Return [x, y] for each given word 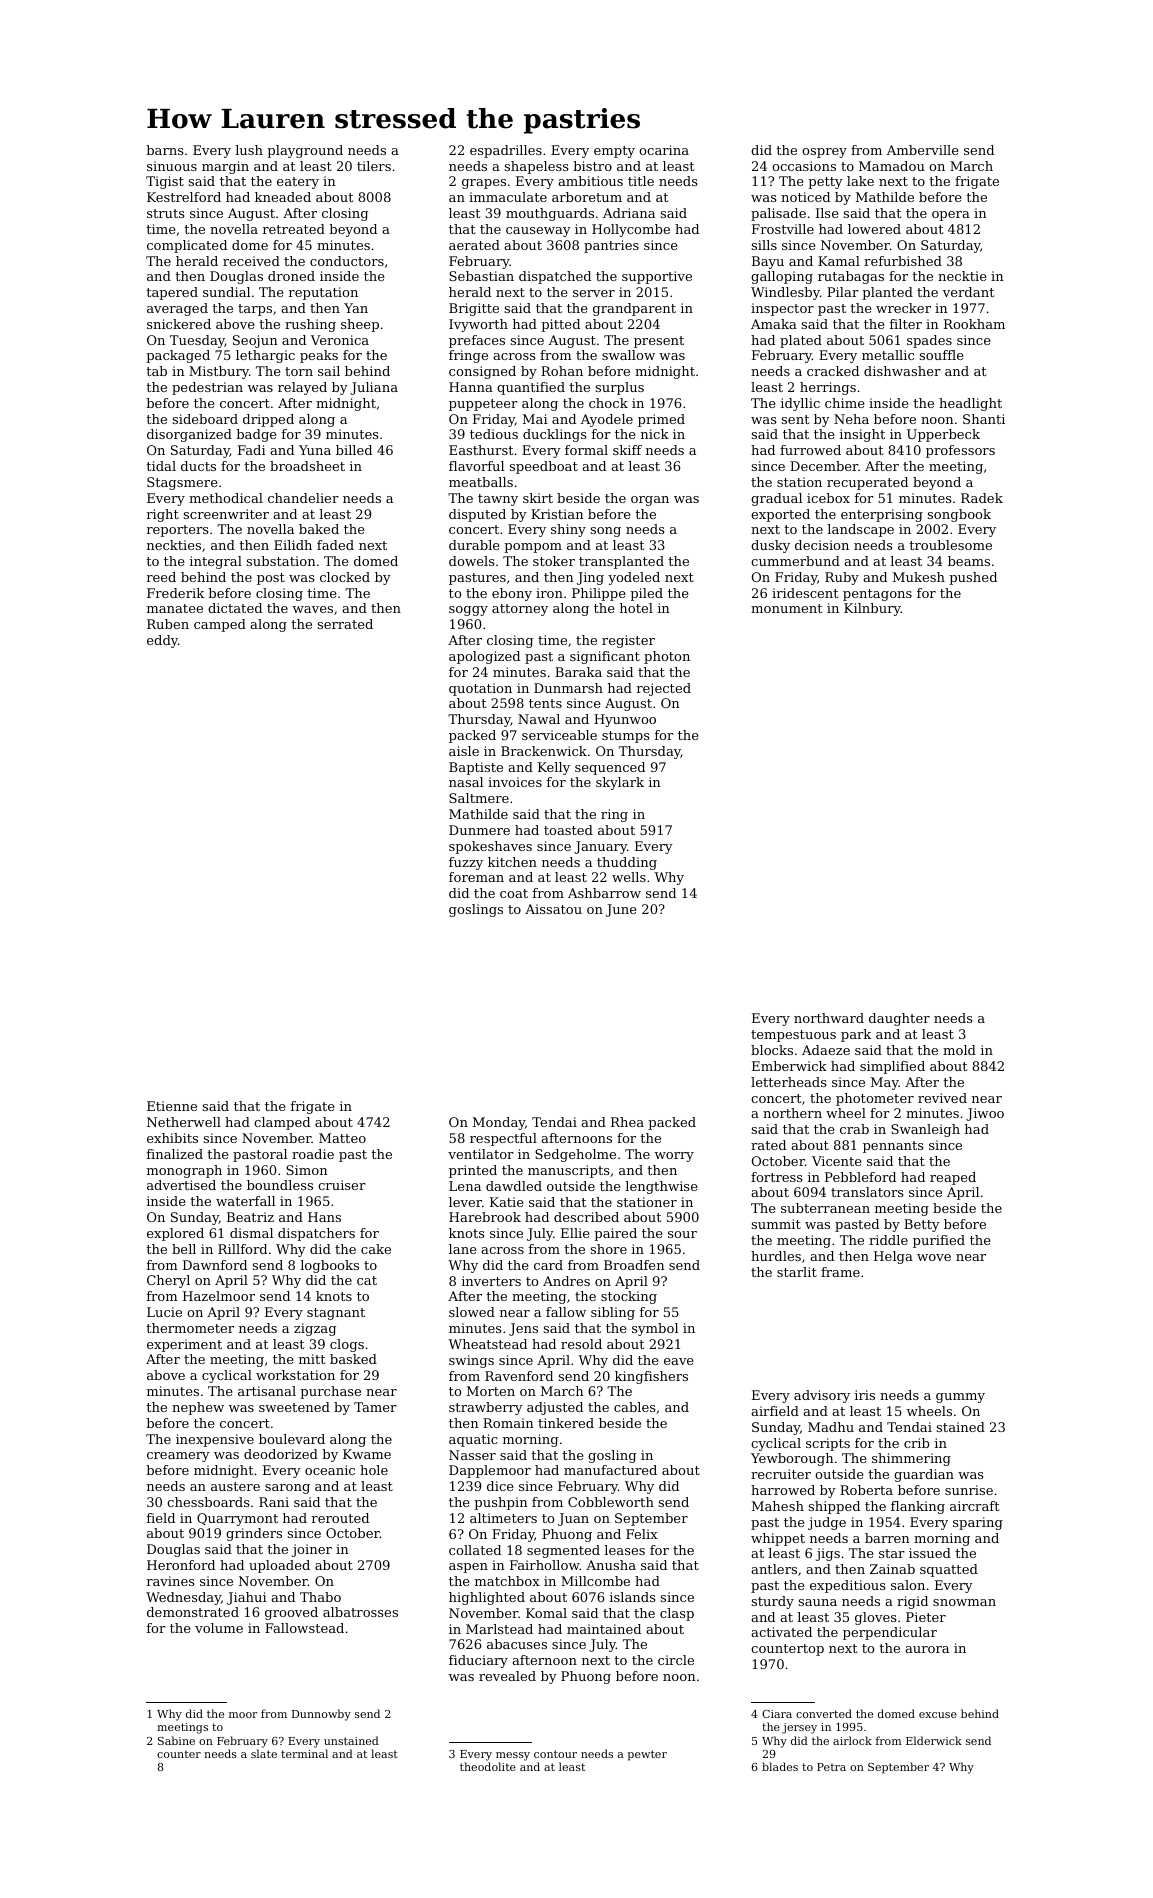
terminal [304, 1753]
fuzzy [466, 863]
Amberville [922, 150]
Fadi [252, 450]
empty [614, 152]
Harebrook [485, 1217]
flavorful [476, 466]
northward [829, 1018]
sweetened [294, 1407]
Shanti [984, 419]
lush [249, 150]
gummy [960, 1398]
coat [514, 893]
